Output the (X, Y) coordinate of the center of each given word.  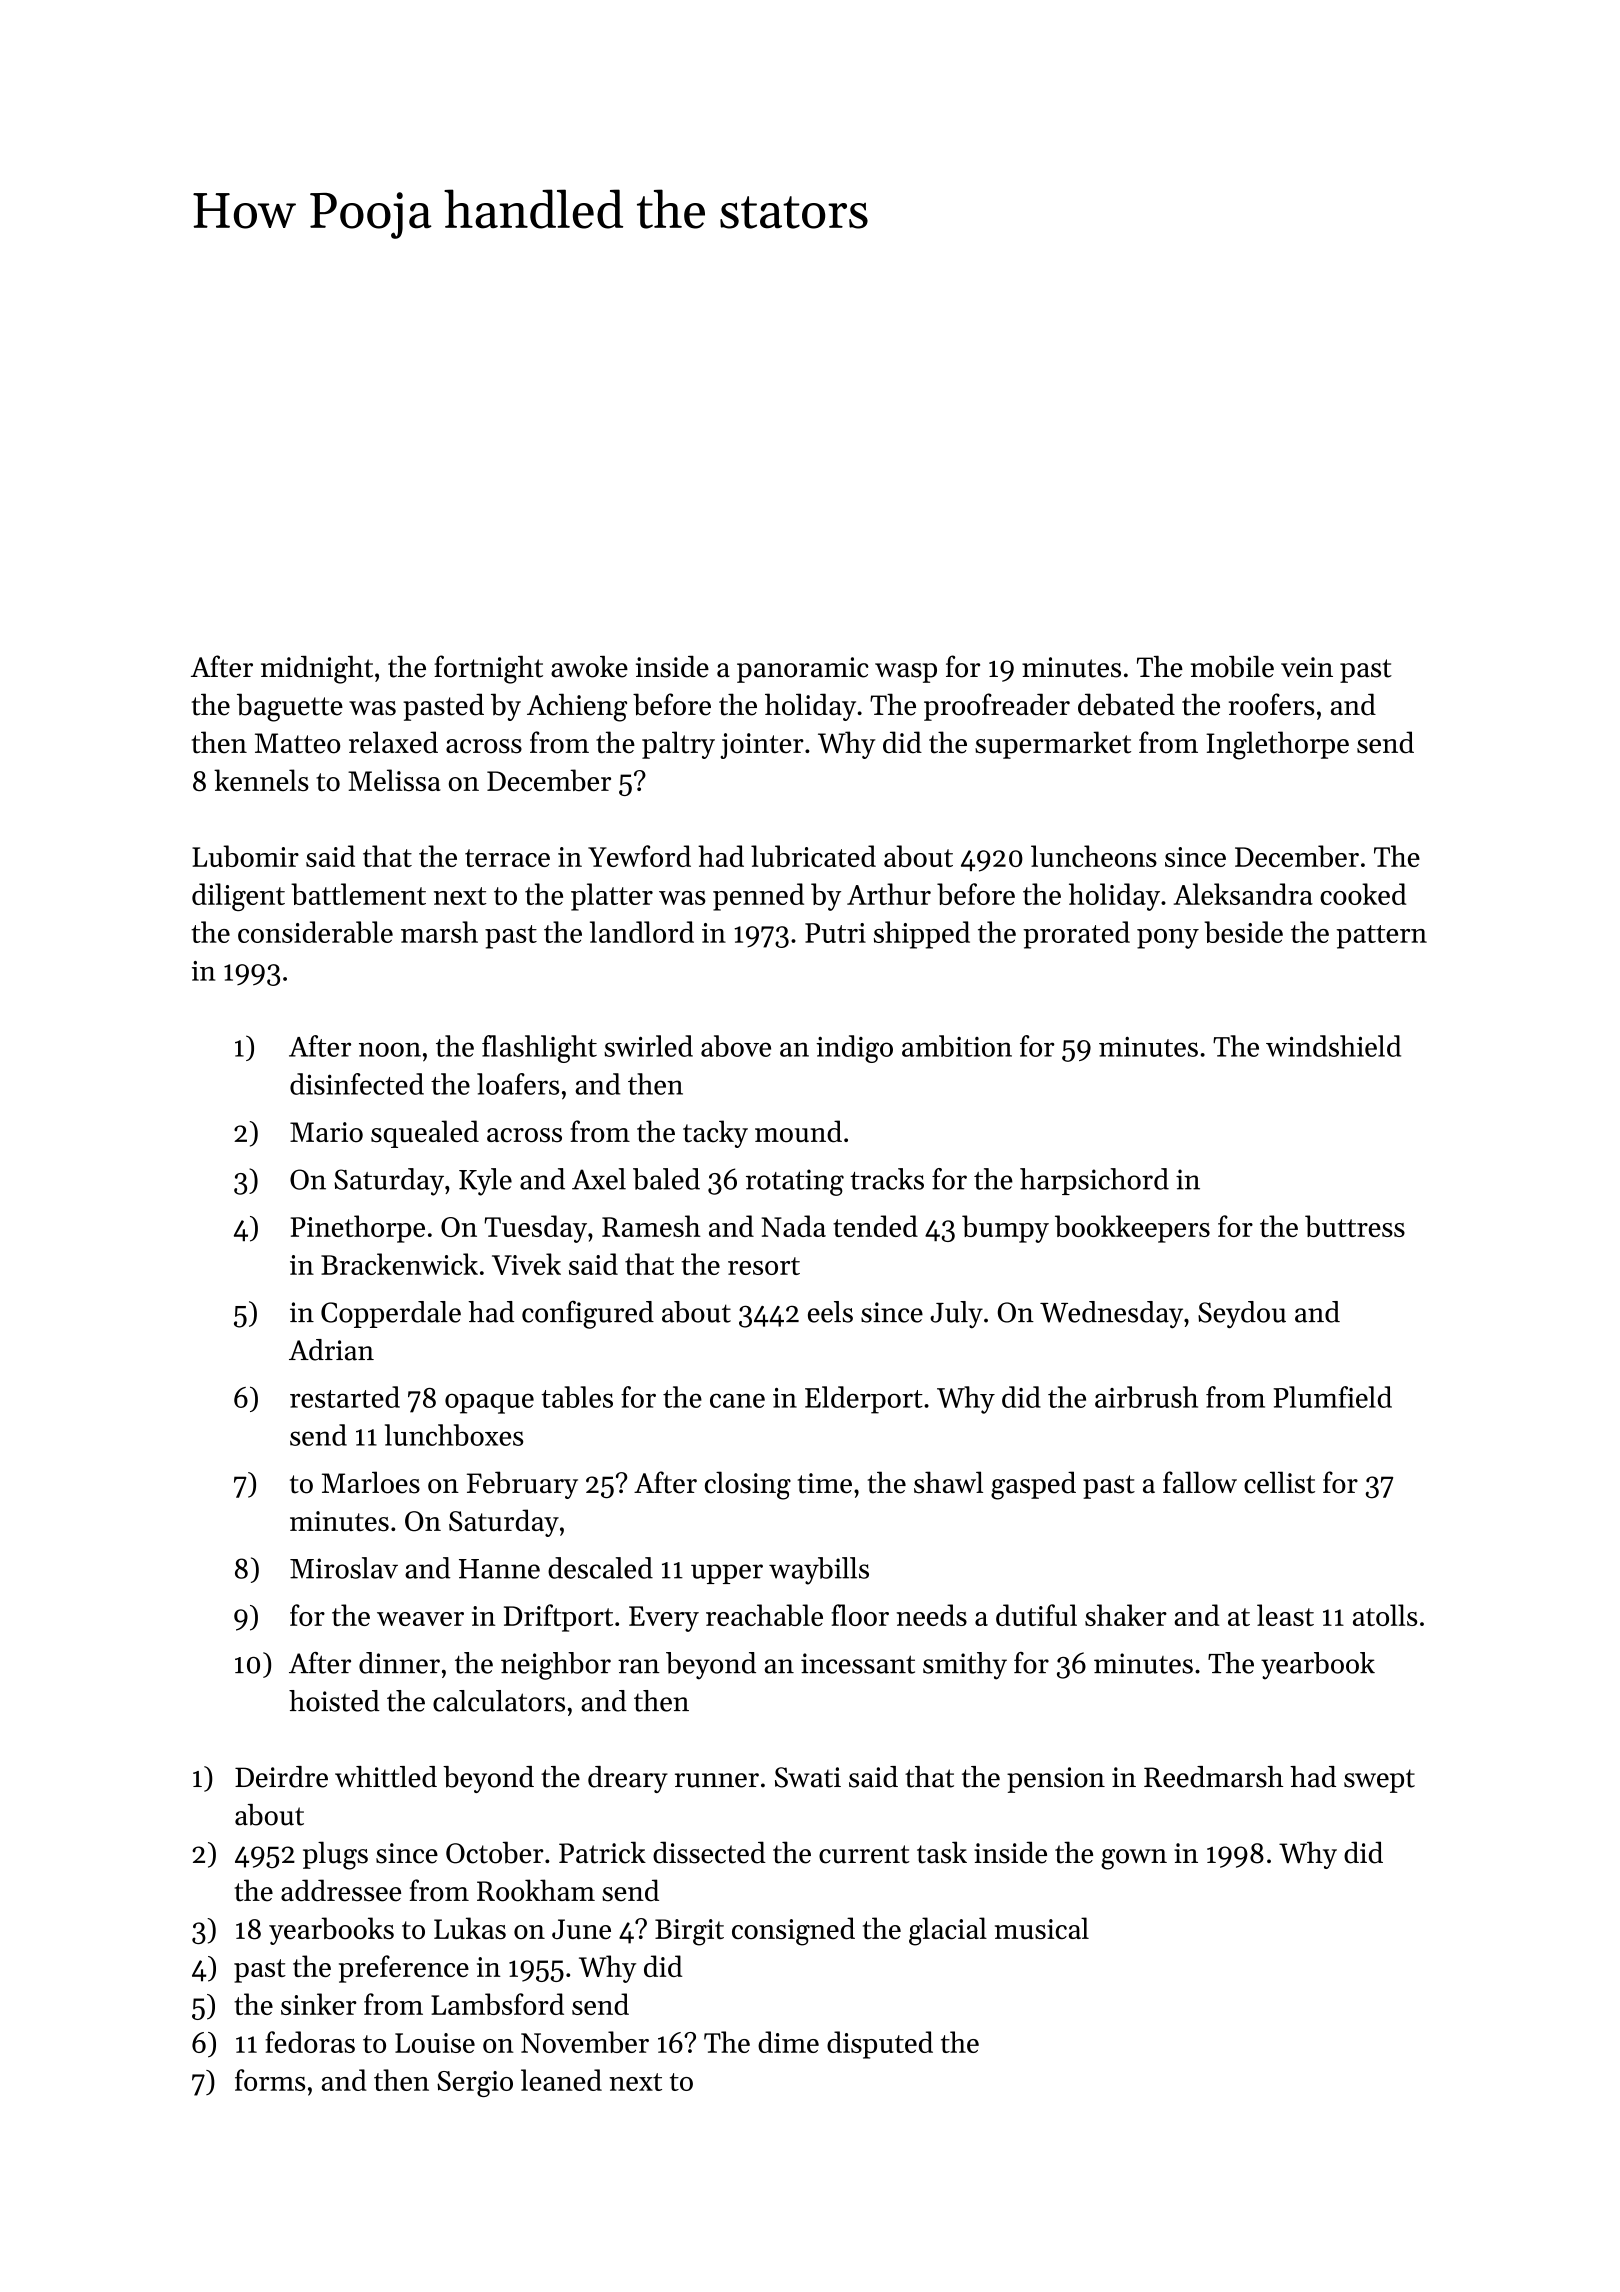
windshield (1333, 1046)
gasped (1033, 1485)
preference (404, 1969)
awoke (589, 667)
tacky (715, 1134)
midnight (317, 670)
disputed (880, 2045)
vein (1307, 667)
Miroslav (344, 1568)
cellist (1279, 1482)
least (1285, 1615)
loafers (518, 1084)
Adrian (331, 1350)
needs (932, 1615)
